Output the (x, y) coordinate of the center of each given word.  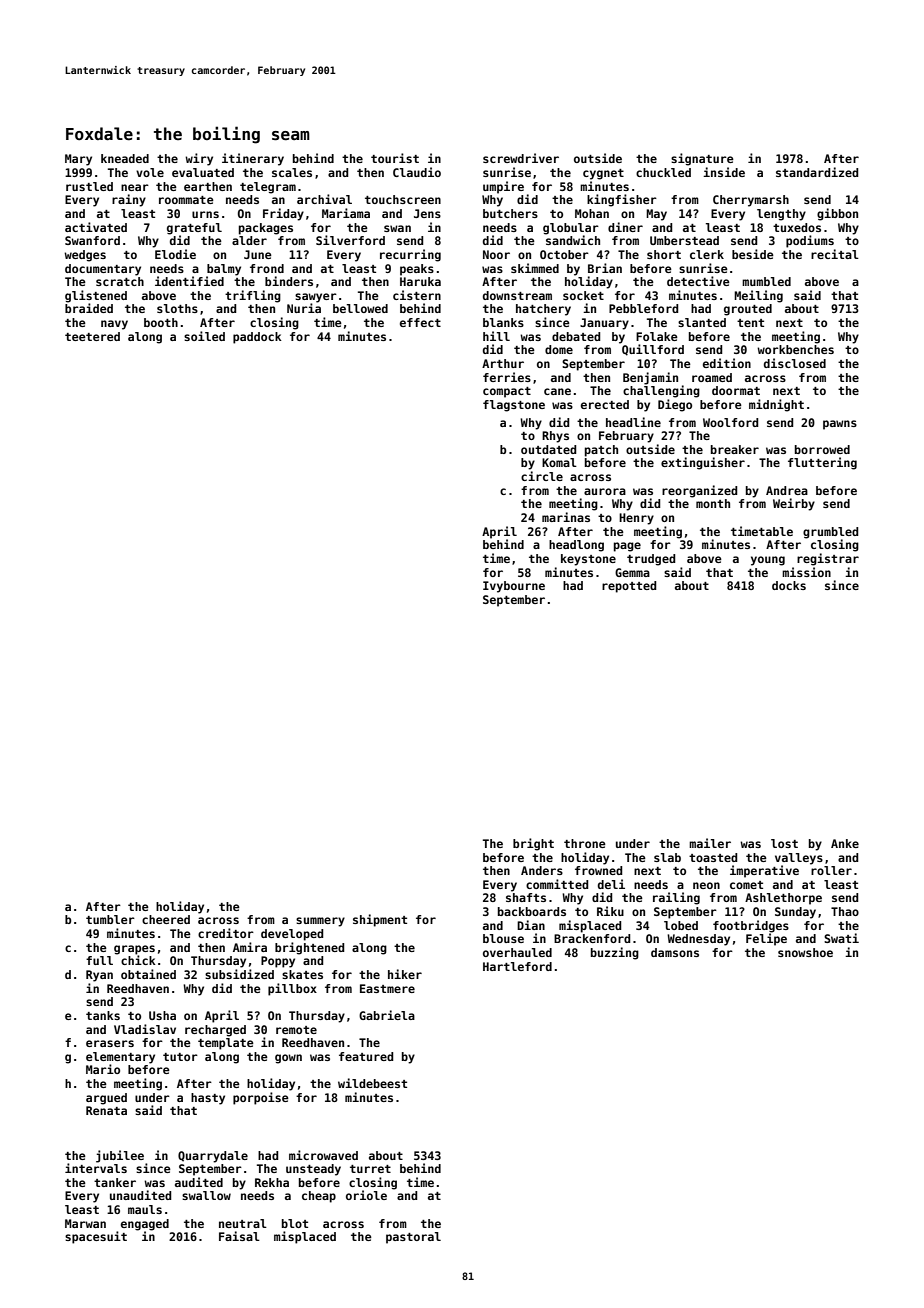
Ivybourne (514, 587)
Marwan (85, 1223)
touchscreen (403, 199)
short (664, 254)
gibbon (837, 214)
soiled (204, 336)
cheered (166, 919)
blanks (503, 322)
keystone (588, 560)
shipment (380, 920)
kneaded (125, 158)
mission (806, 572)
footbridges (751, 926)
